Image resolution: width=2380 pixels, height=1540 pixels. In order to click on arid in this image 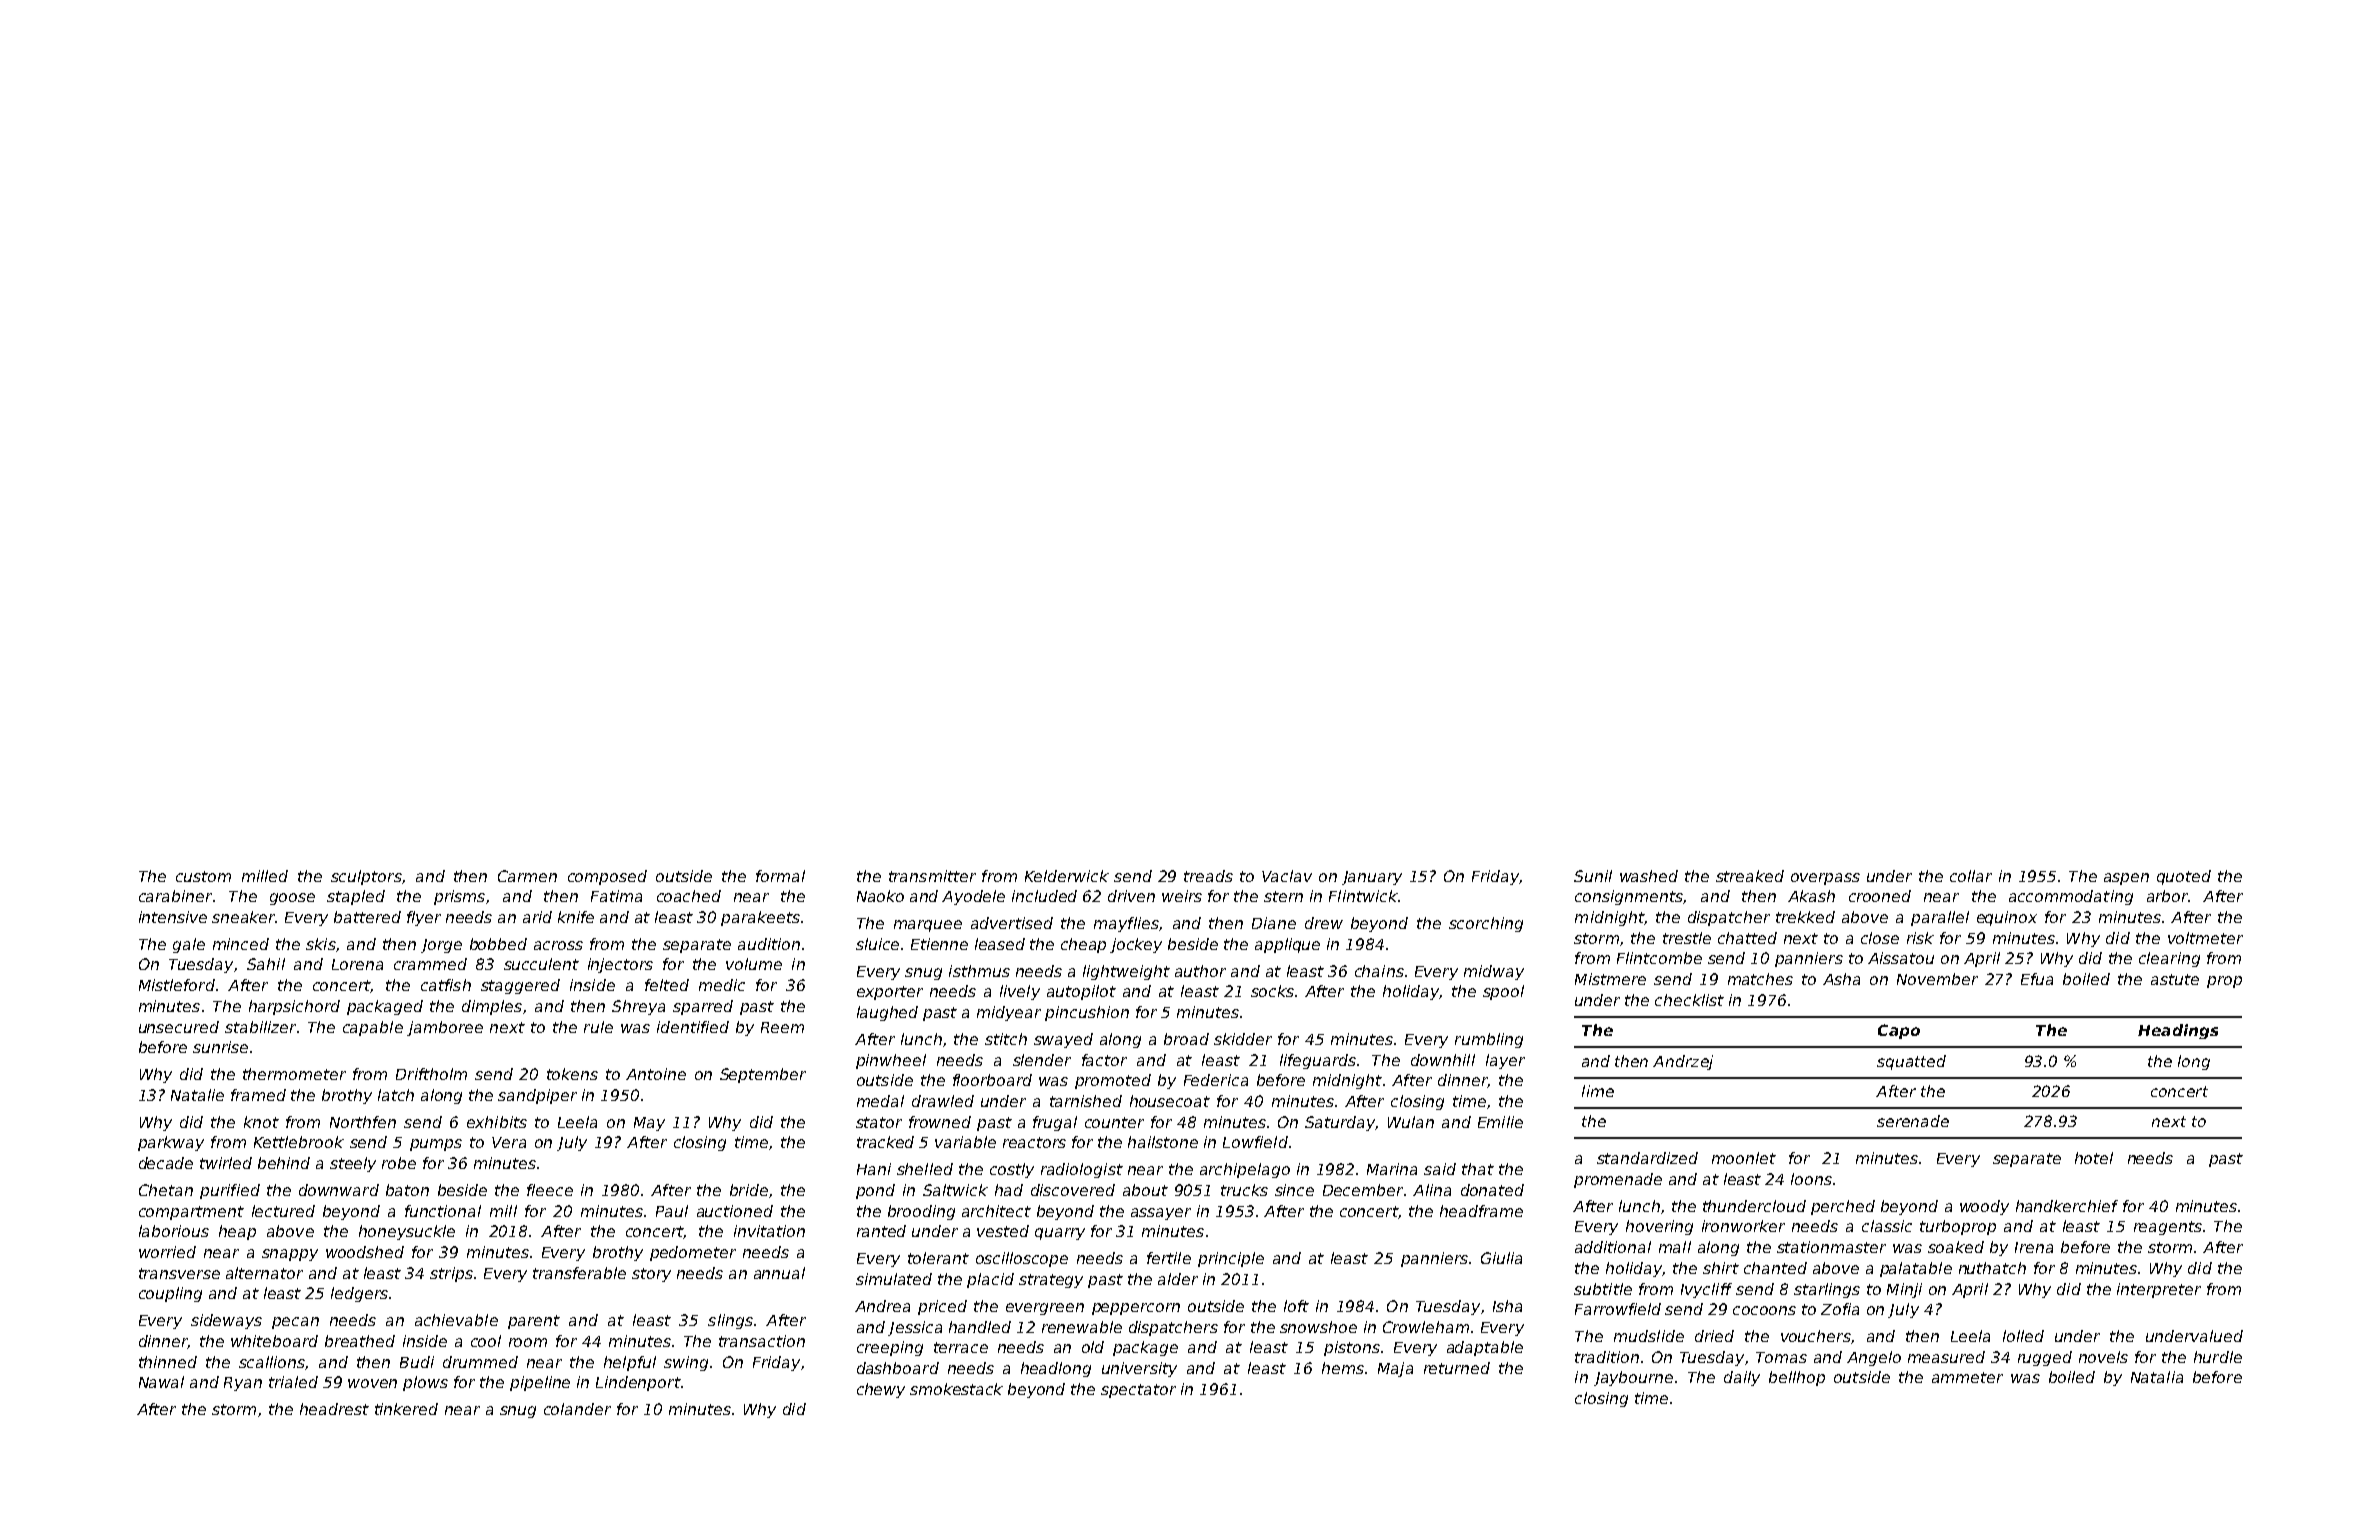, I will do `click(537, 917)`.
